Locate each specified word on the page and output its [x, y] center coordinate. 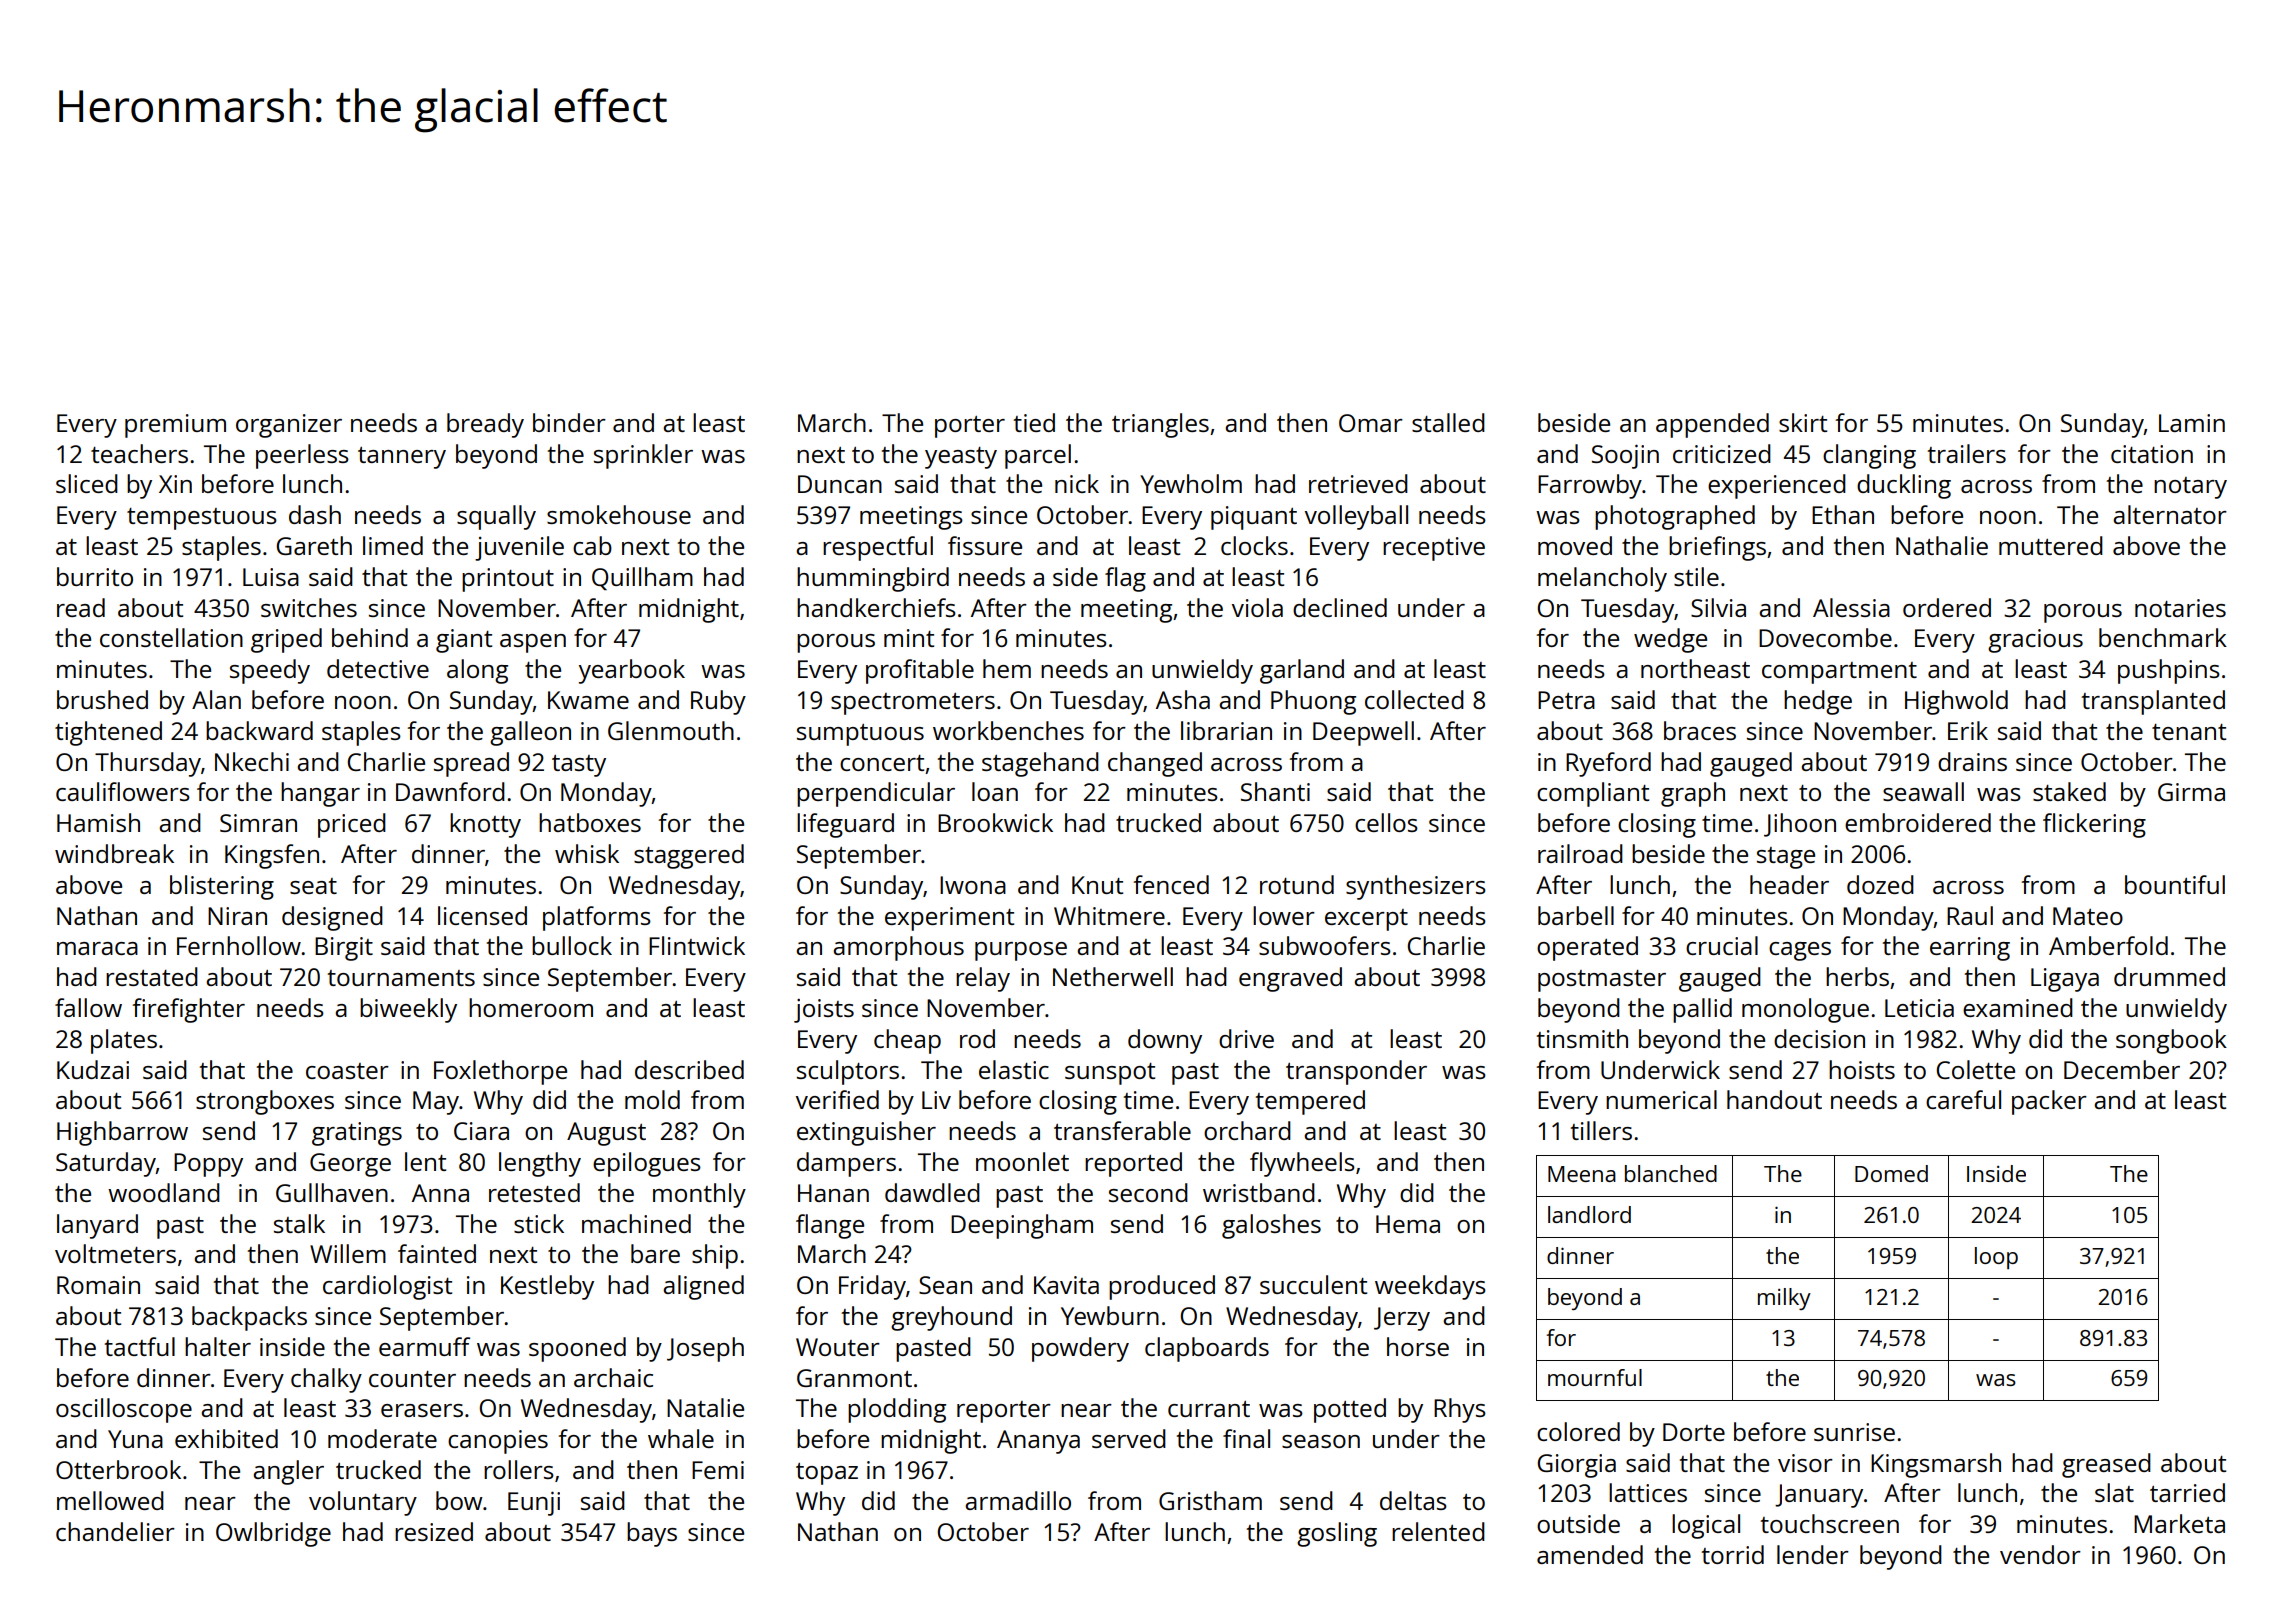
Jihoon [1800, 825]
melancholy [1602, 579]
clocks [1254, 545]
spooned [577, 1349]
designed [332, 918]
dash [315, 514]
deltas [1413, 1500]
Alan [216, 699]
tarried [2187, 1492]
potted [1350, 1410]
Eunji [534, 1503]
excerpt [1366, 920]
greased [2106, 1465]
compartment [1839, 673]
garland [1302, 671]
